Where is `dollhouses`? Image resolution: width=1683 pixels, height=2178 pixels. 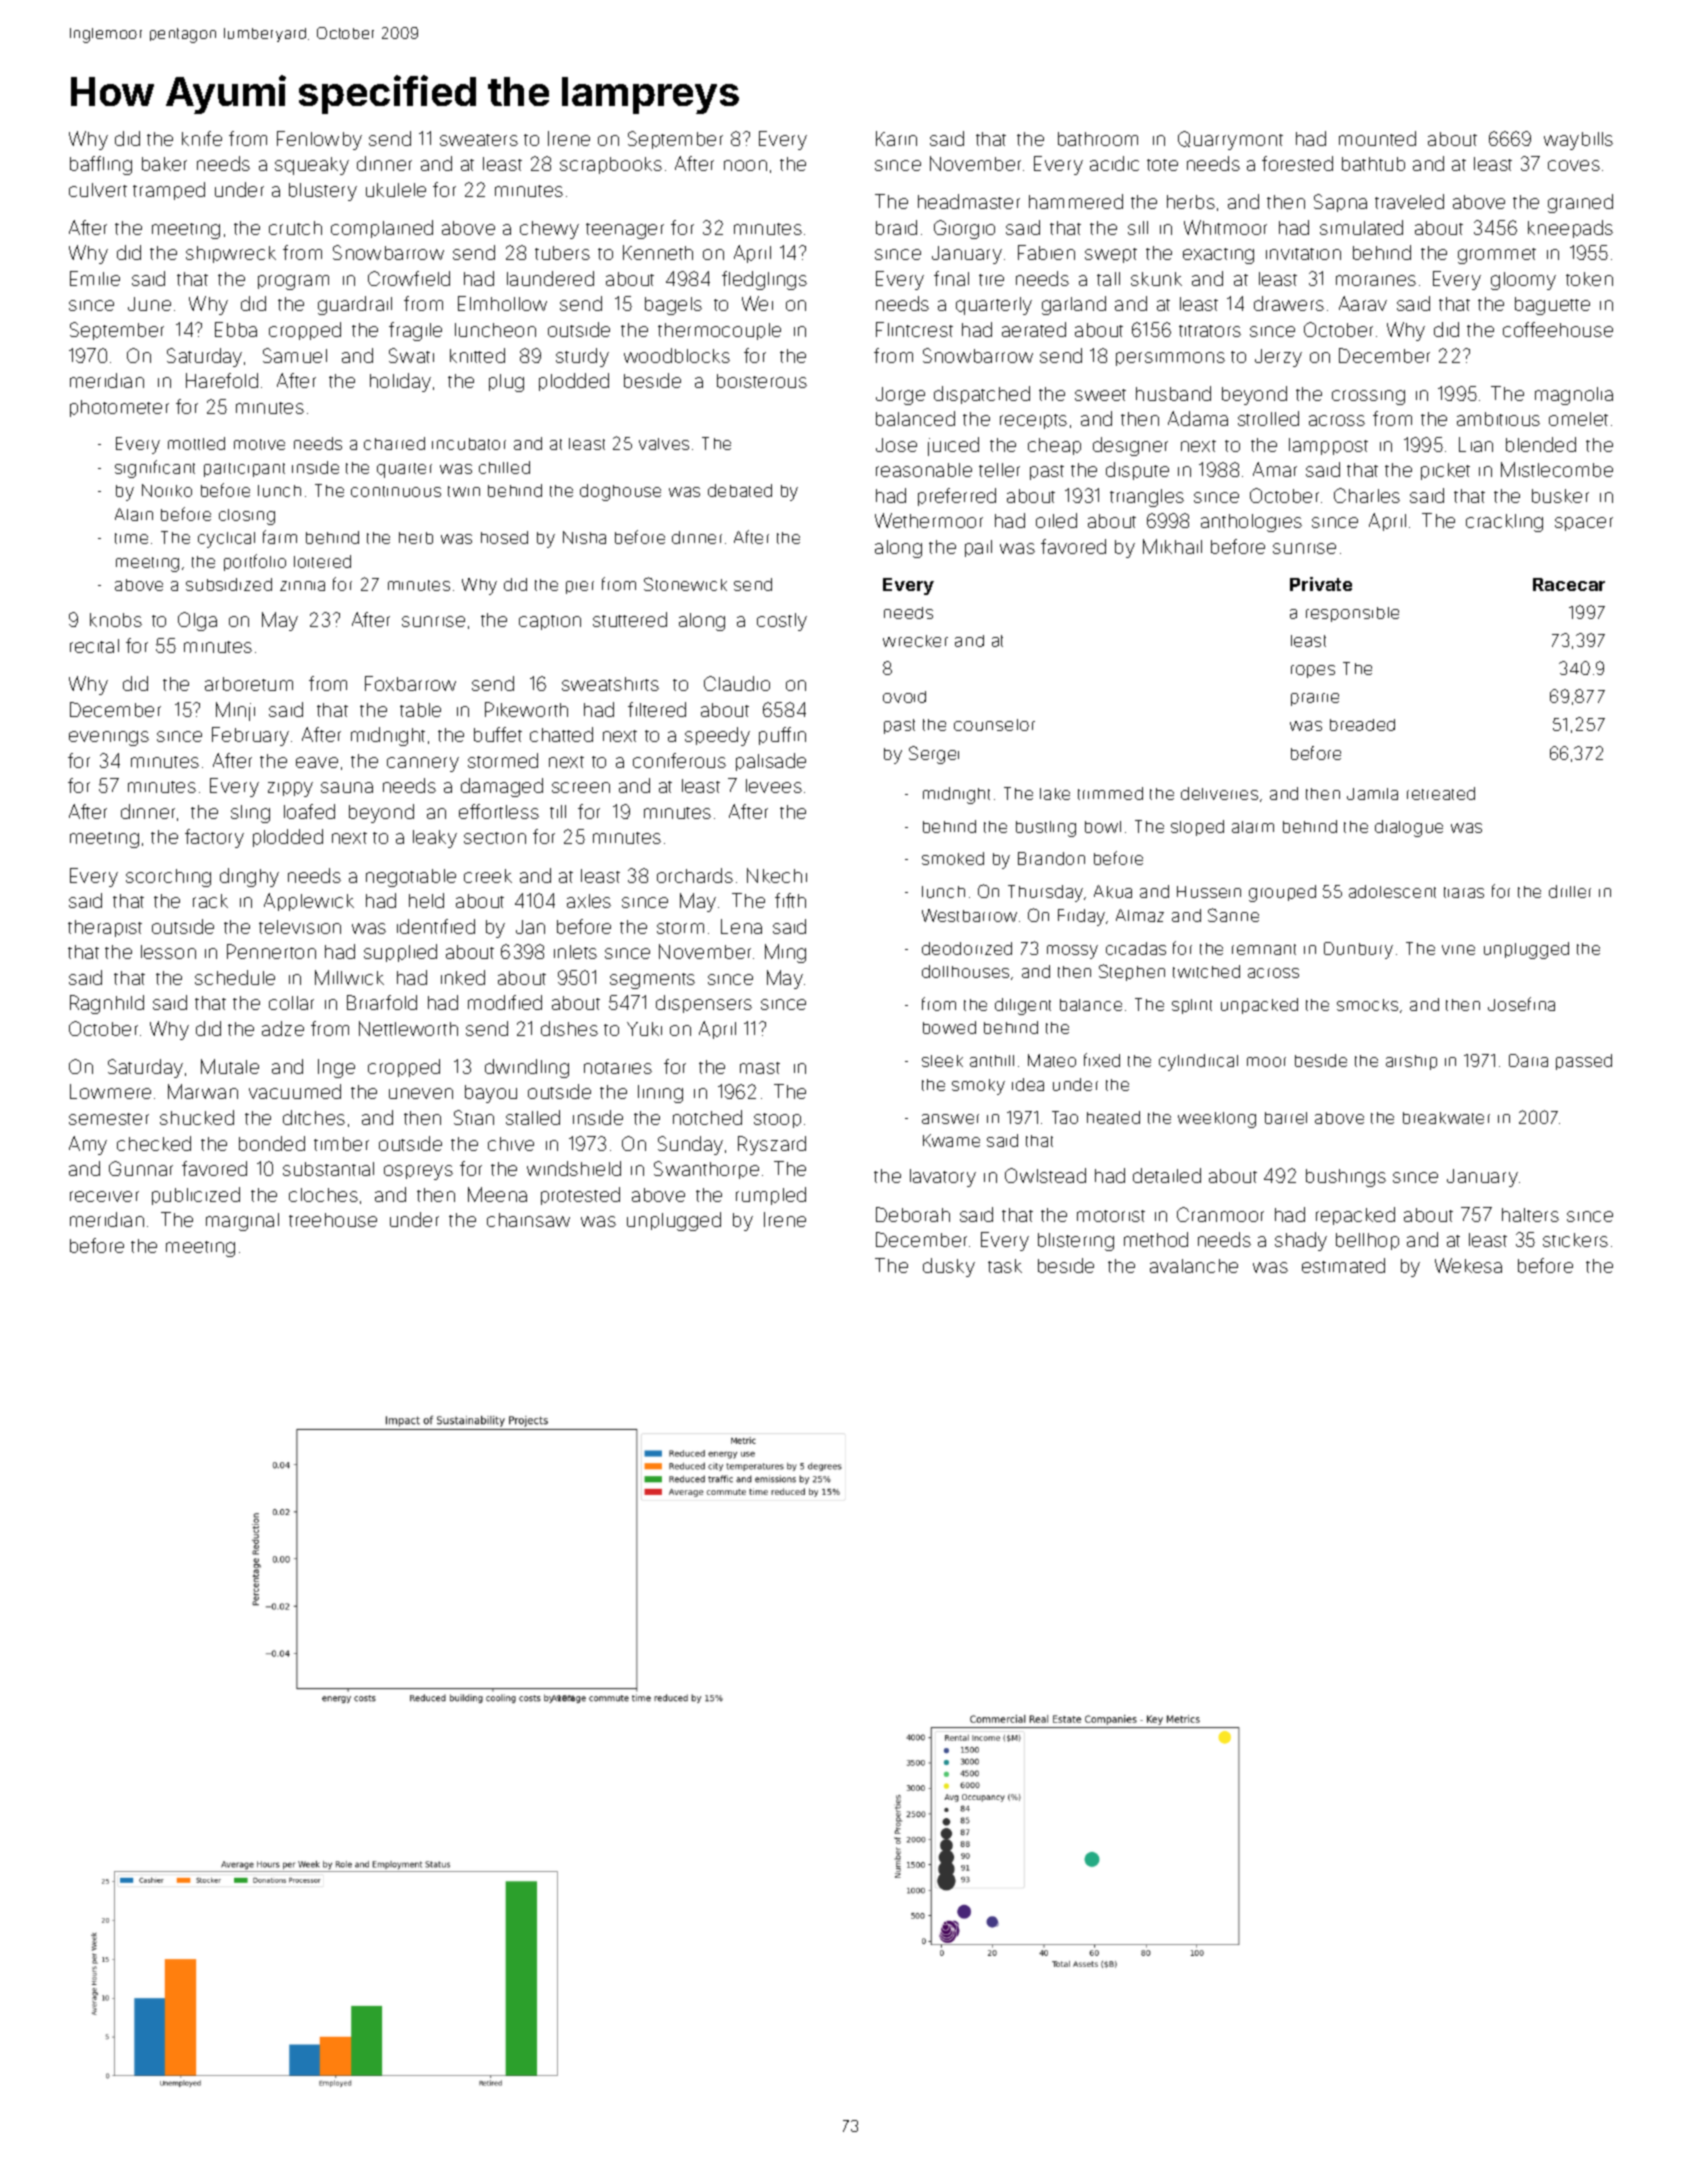 dollhouses is located at coordinates (965, 971).
